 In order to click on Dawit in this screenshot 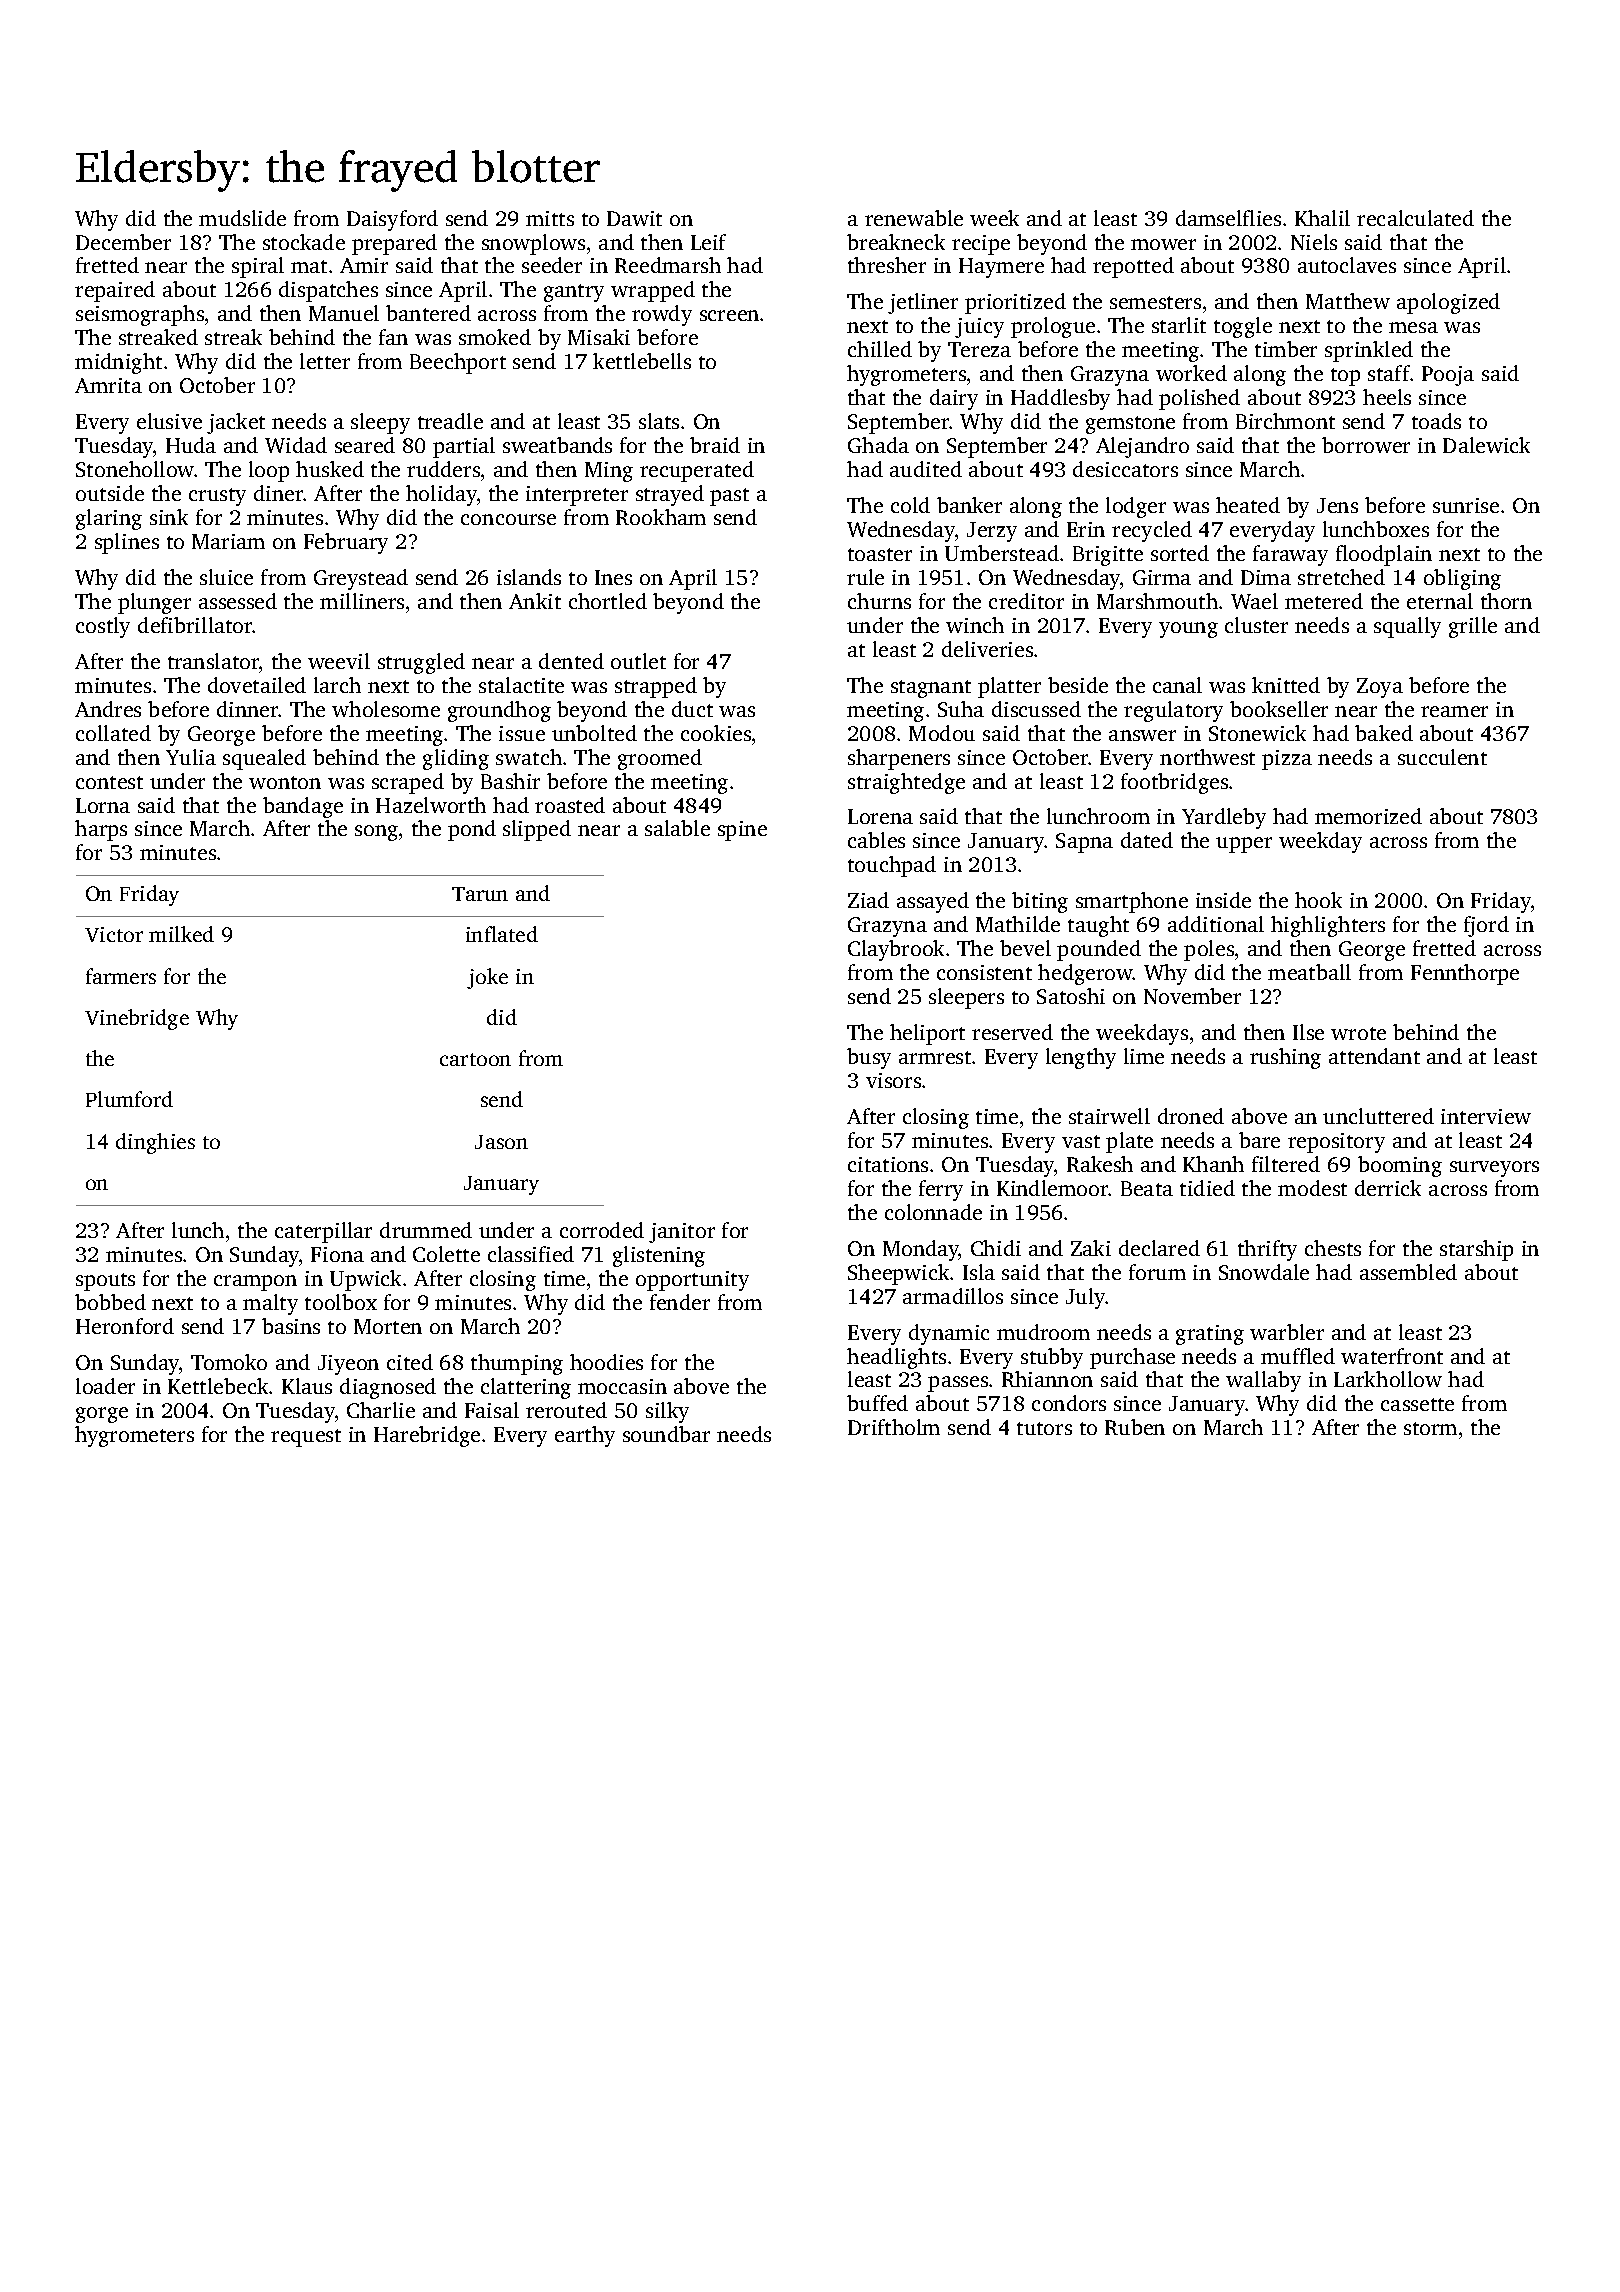, I will do `click(634, 218)`.
